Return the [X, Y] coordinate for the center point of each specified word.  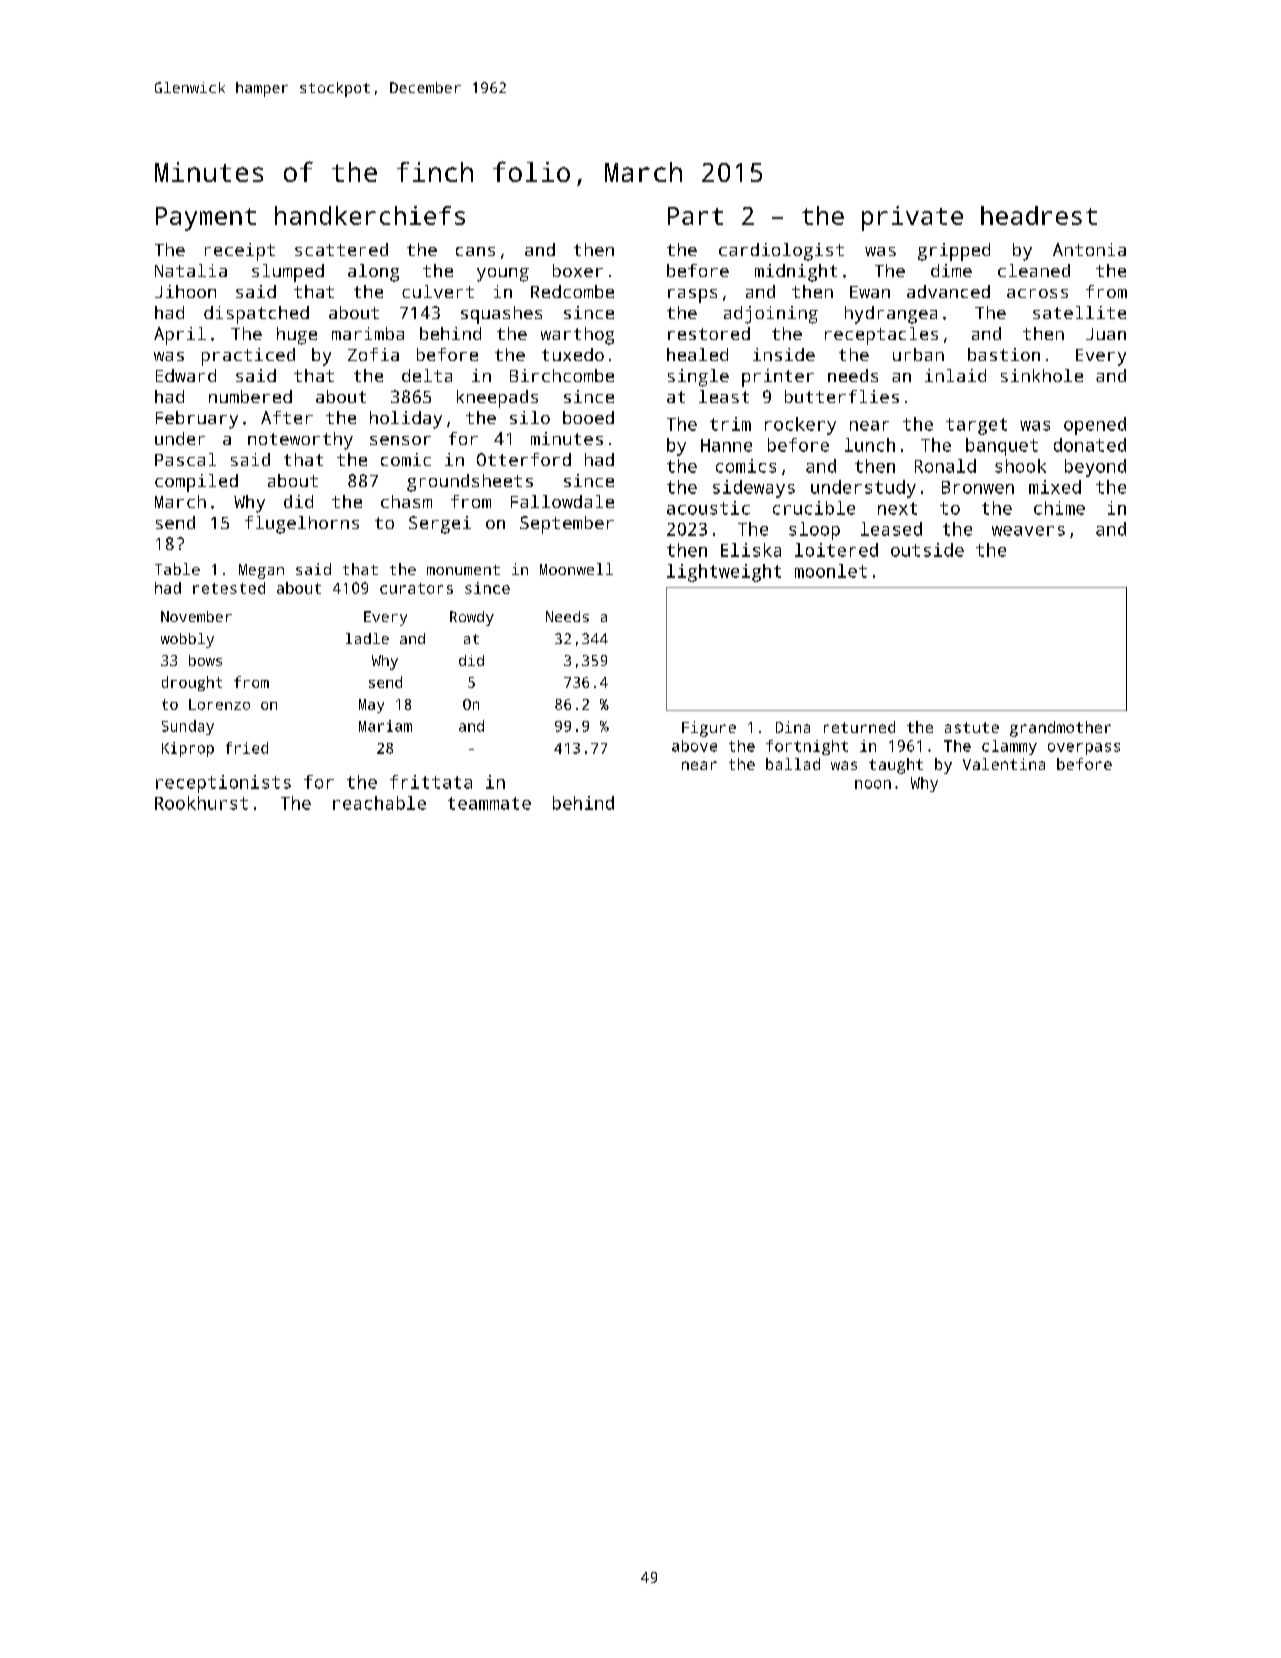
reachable [379, 803]
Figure [709, 729]
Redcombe [572, 291]
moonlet [831, 571]
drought [192, 683]
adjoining [771, 315]
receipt [240, 252]
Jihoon [185, 291]
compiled [196, 483]
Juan [1106, 334]
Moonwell [576, 569]
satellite [1079, 312]
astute [972, 727]
